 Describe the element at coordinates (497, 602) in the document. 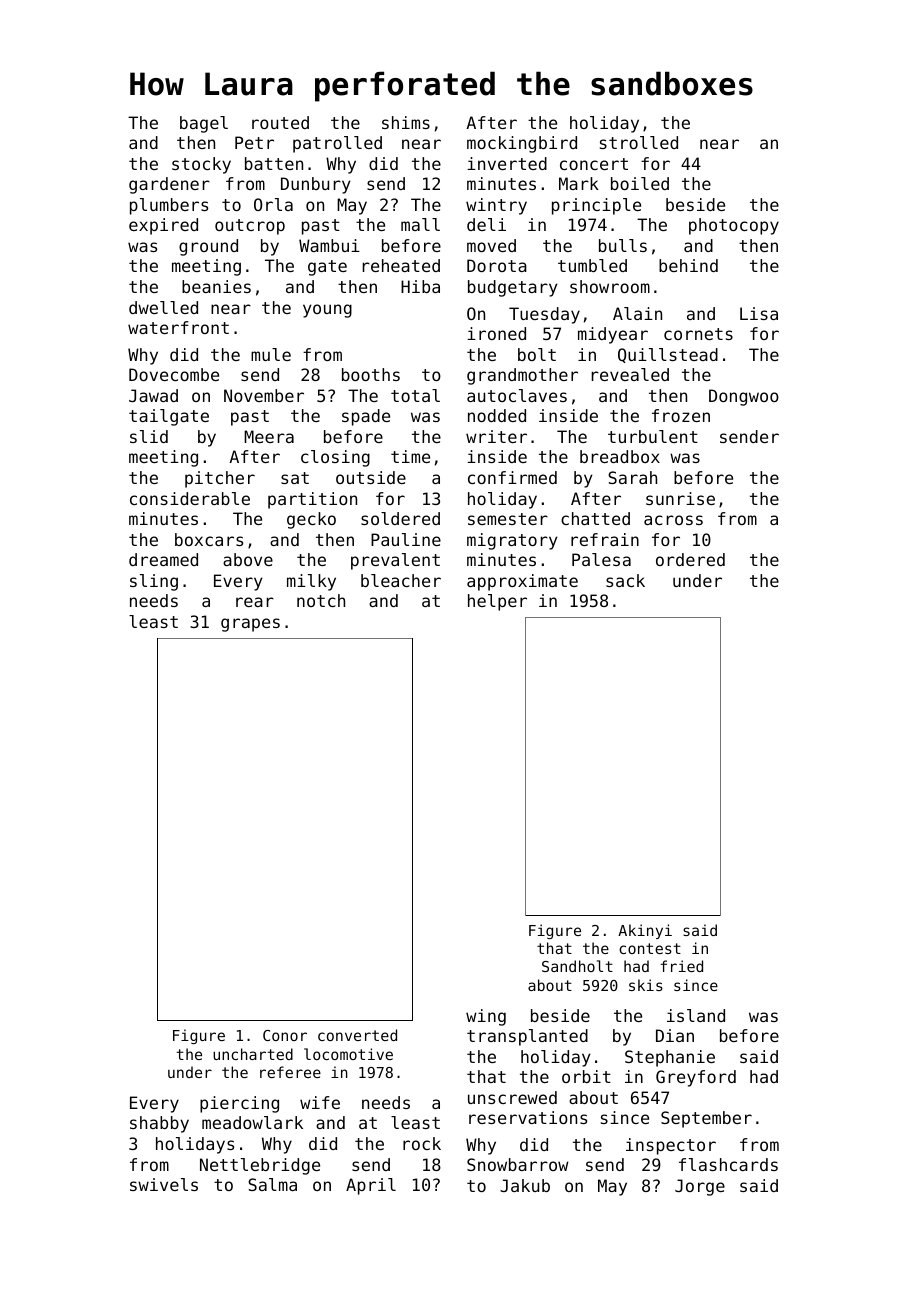

I see `helper` at that location.
